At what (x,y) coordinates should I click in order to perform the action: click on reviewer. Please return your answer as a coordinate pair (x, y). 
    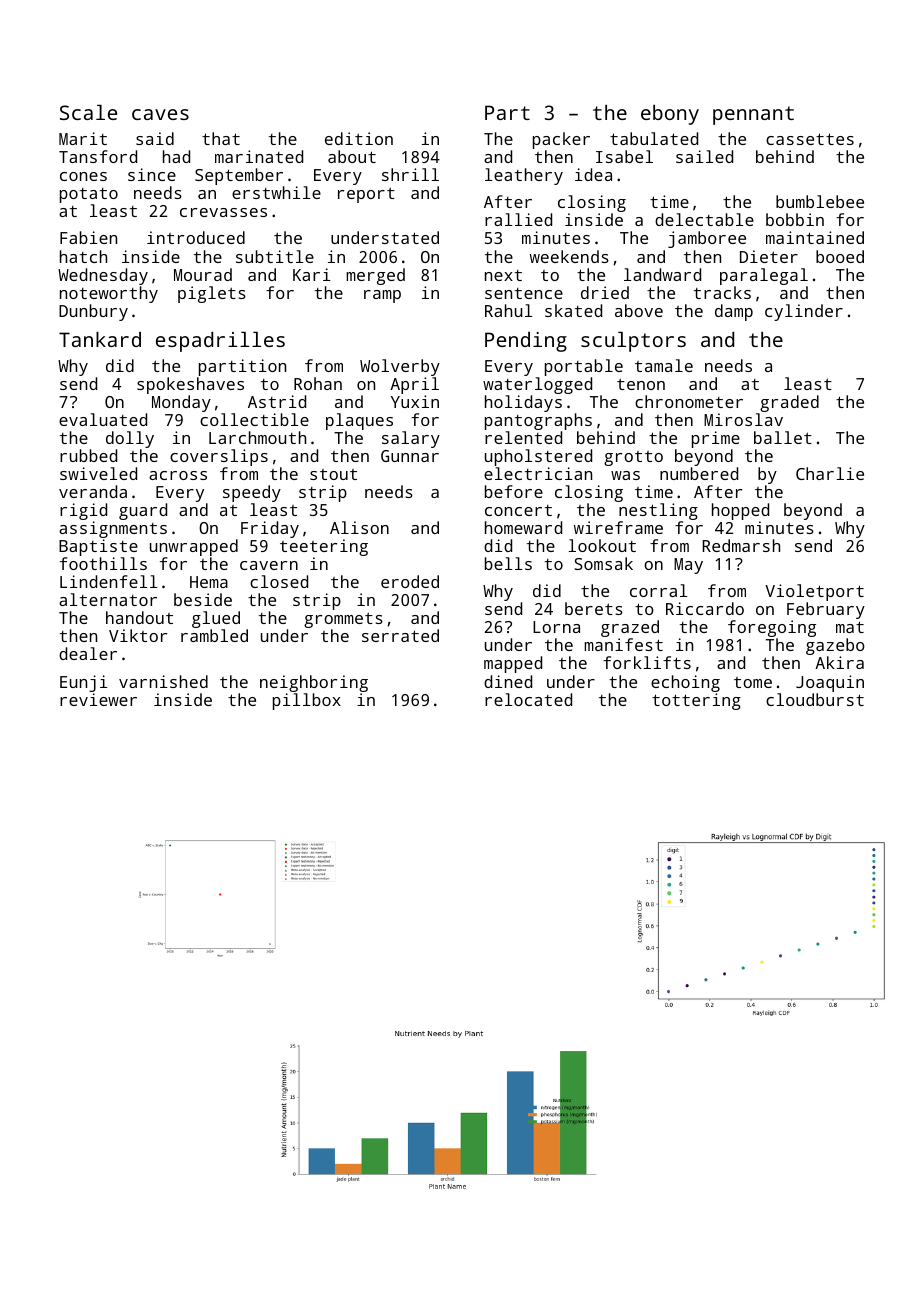
    Looking at the image, I should click on (98, 699).
